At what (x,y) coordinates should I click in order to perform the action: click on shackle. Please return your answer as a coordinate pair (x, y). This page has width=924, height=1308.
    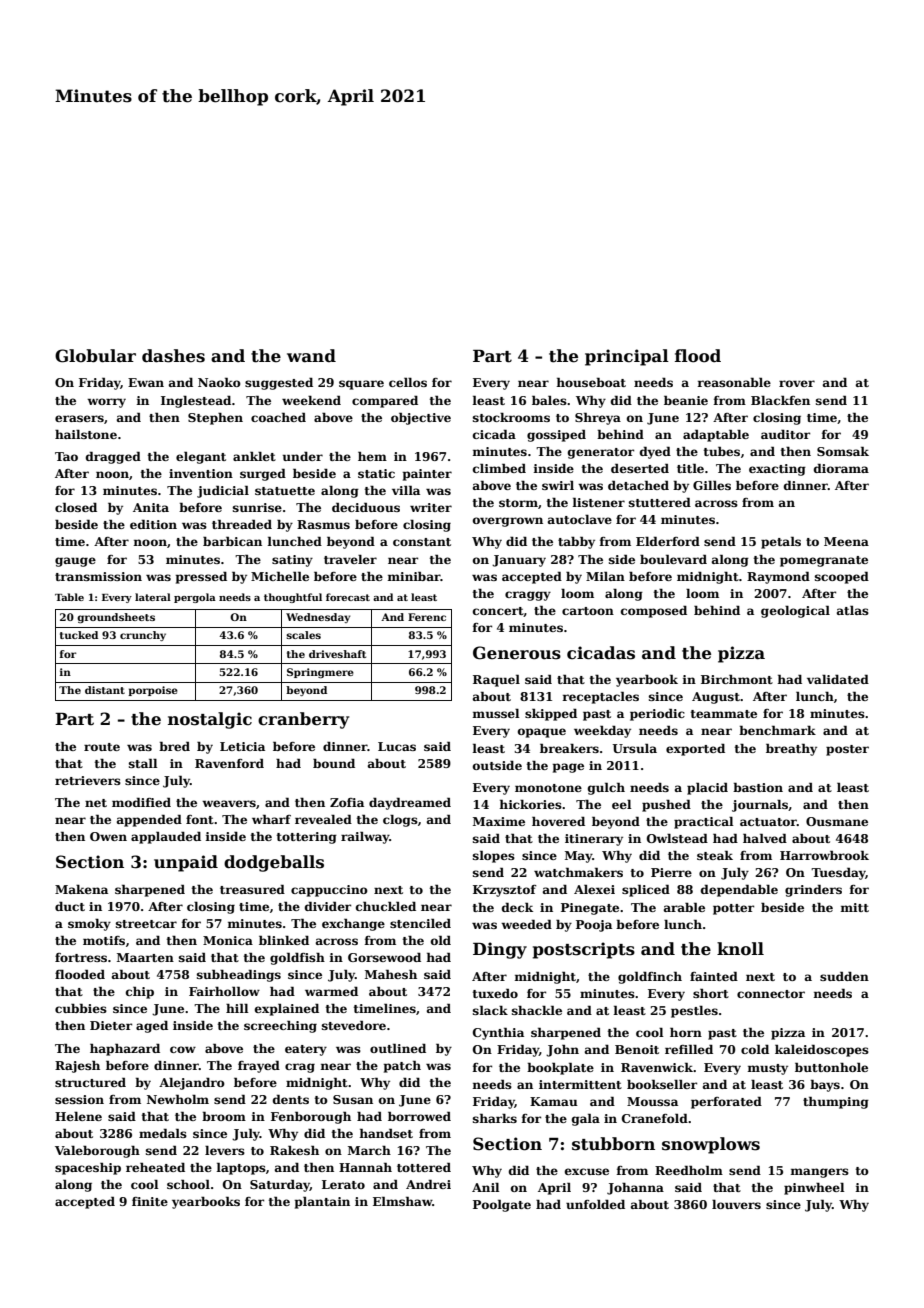
    Looking at the image, I should click on (537, 1010).
